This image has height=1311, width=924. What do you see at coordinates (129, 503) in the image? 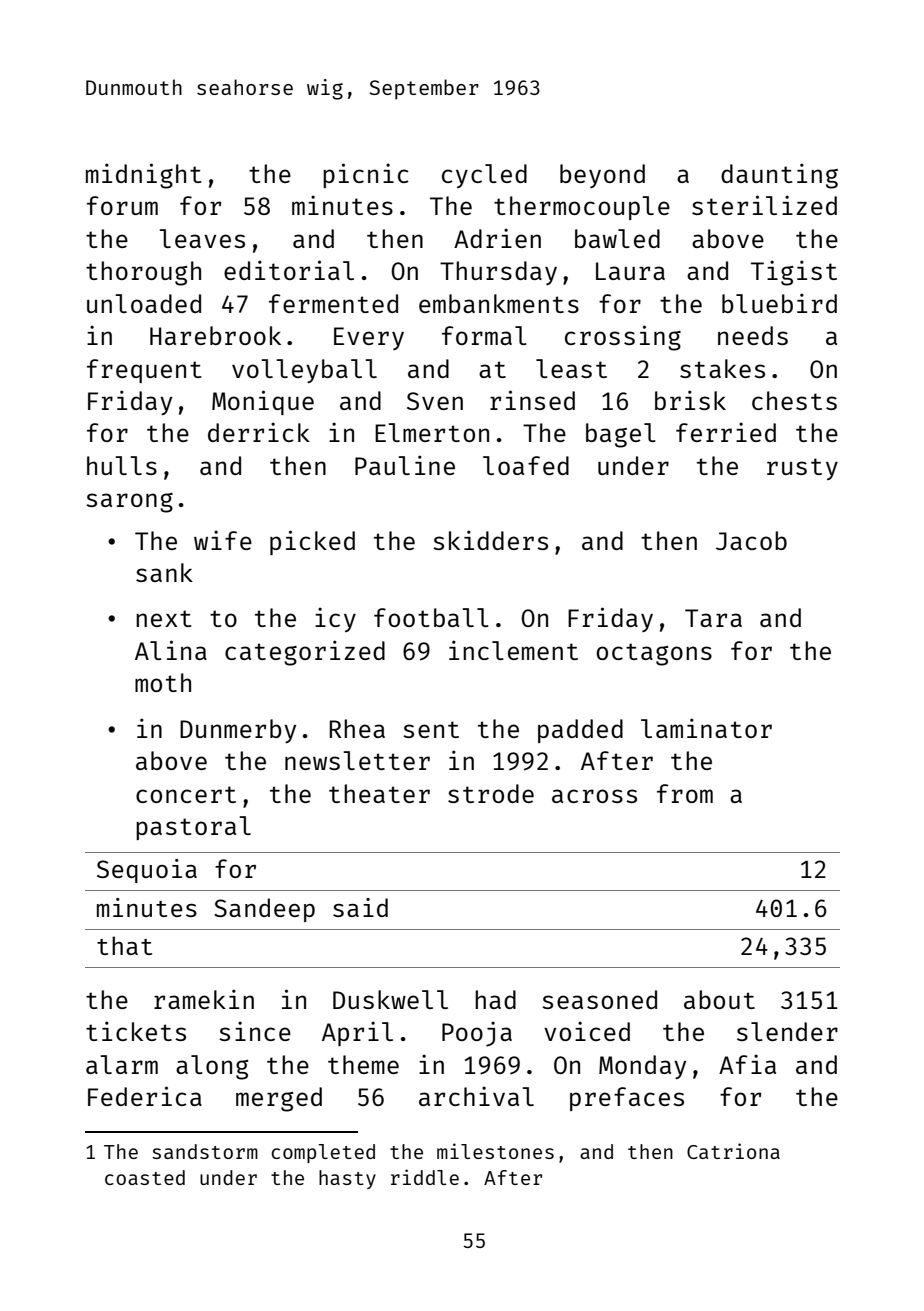
I see `sarong` at bounding box center [129, 503].
